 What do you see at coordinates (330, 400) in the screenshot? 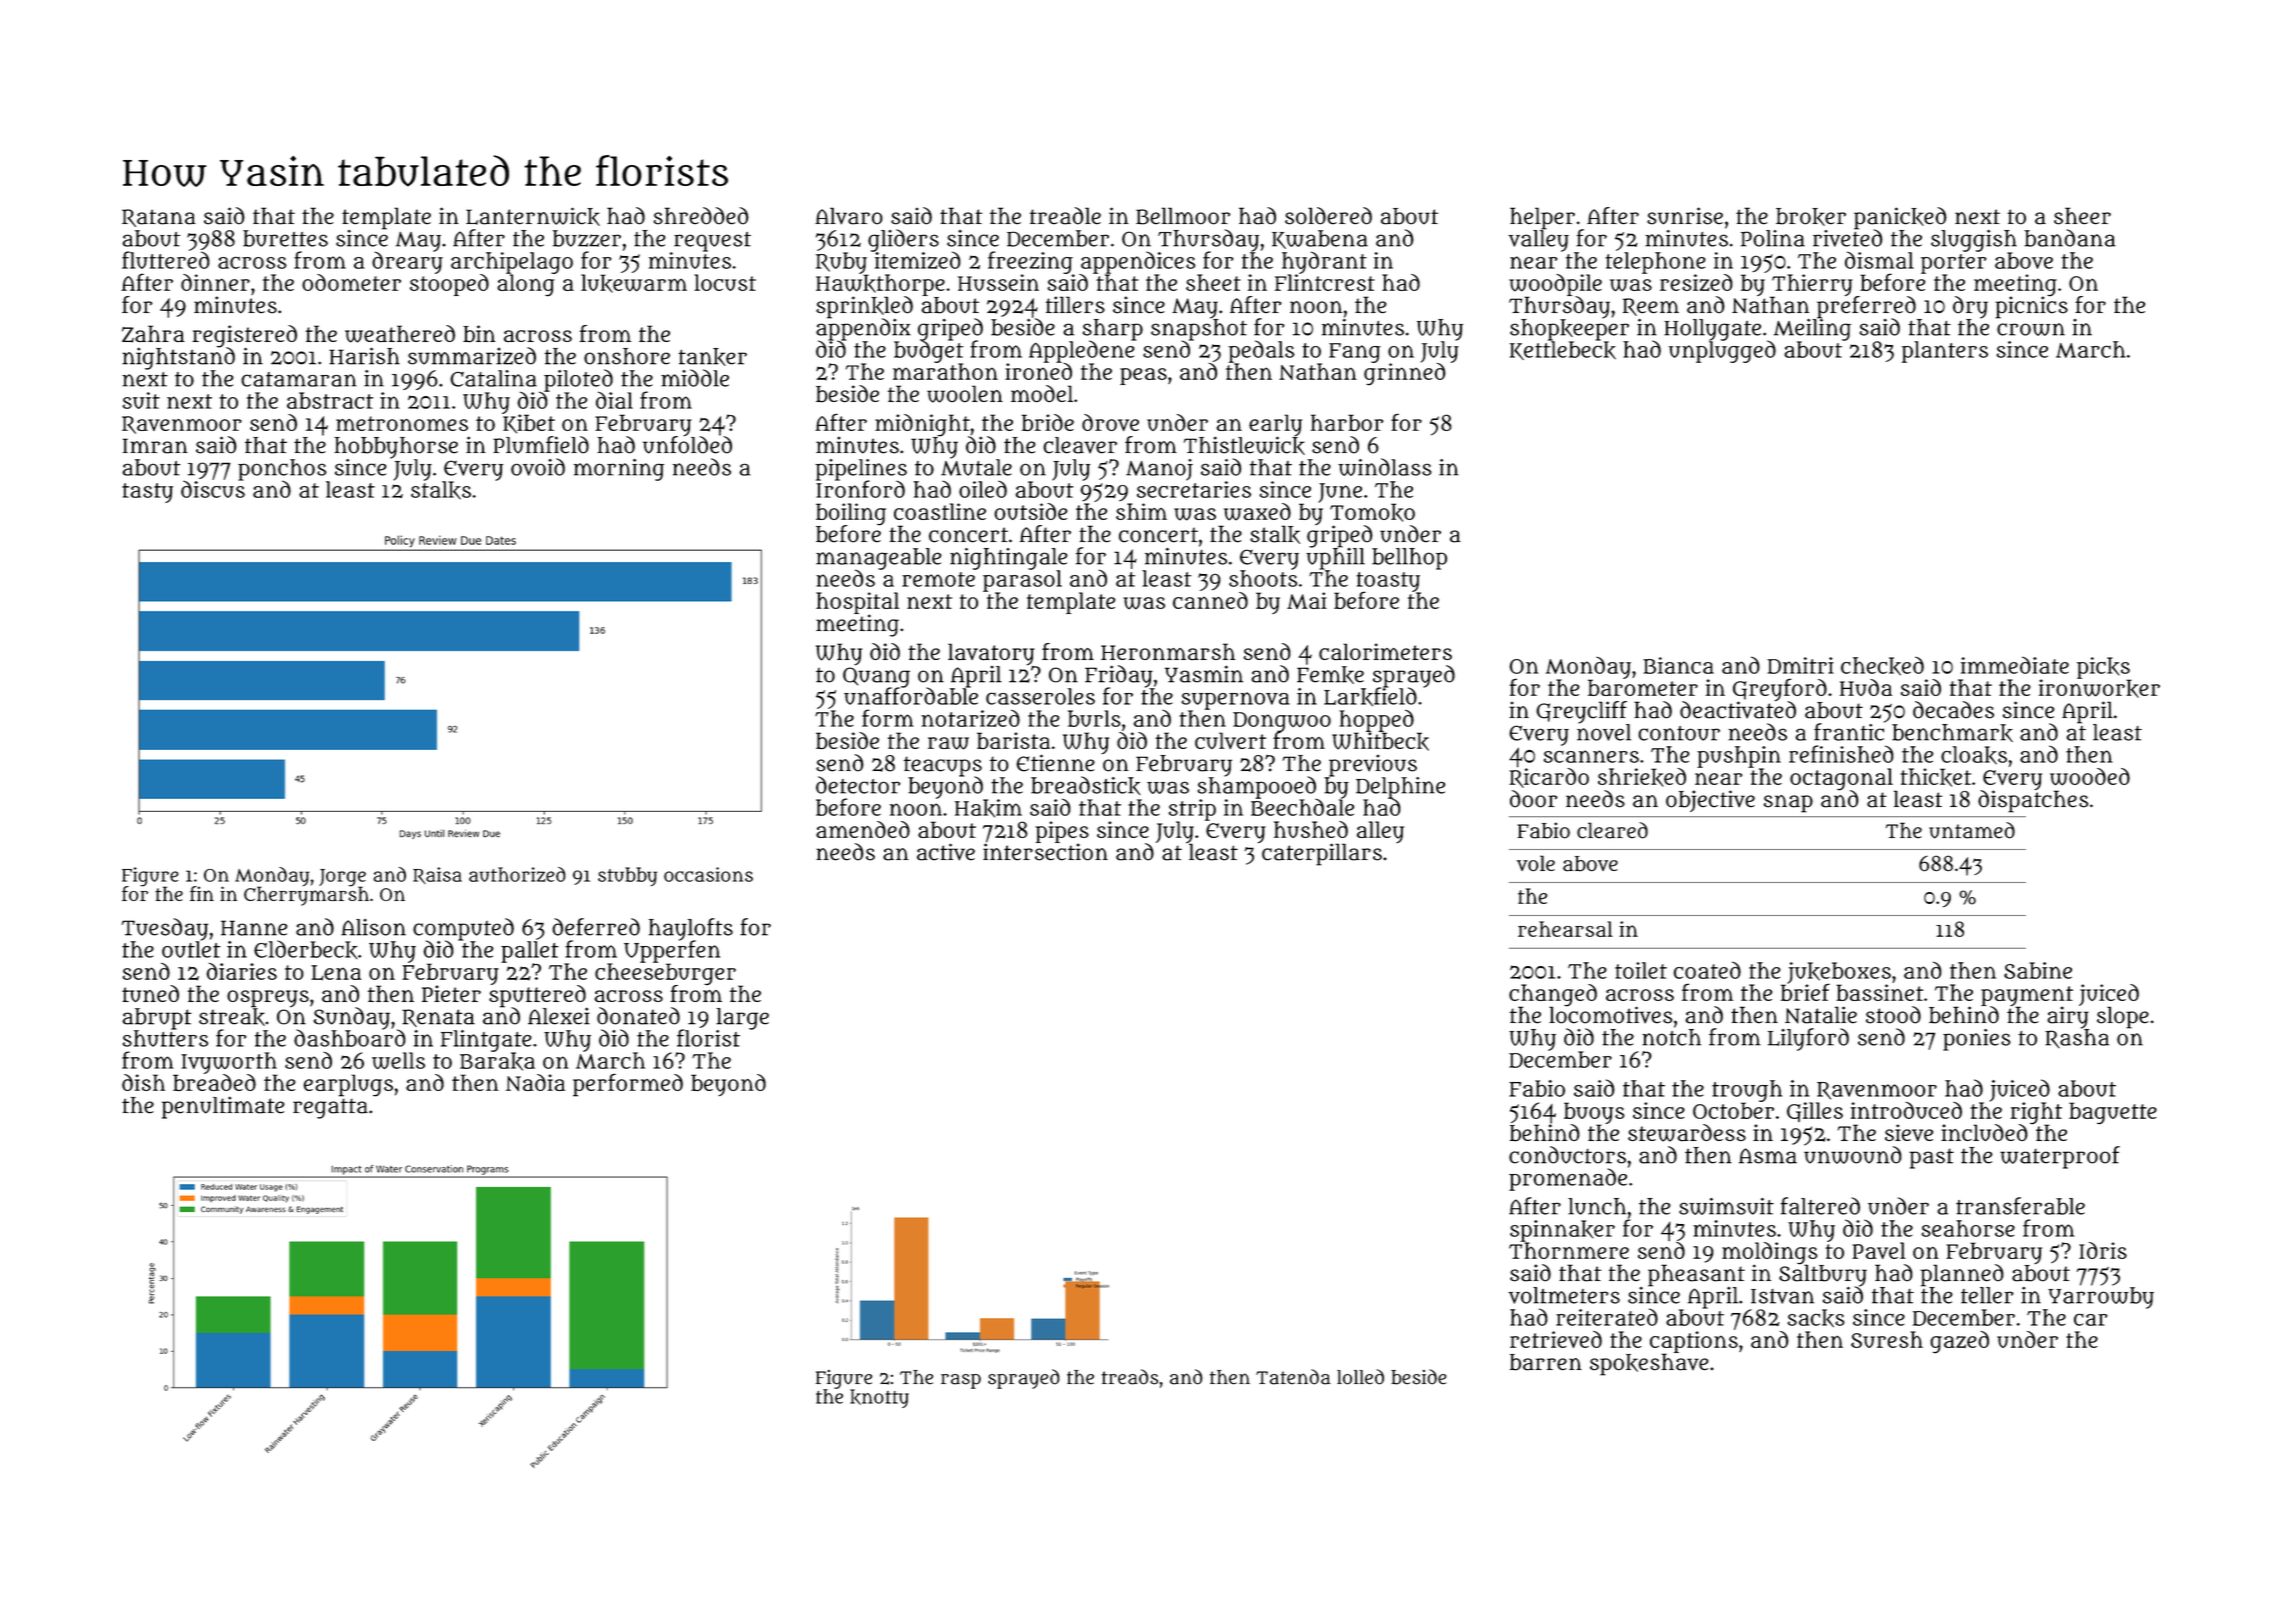
I see `abstract` at bounding box center [330, 400].
